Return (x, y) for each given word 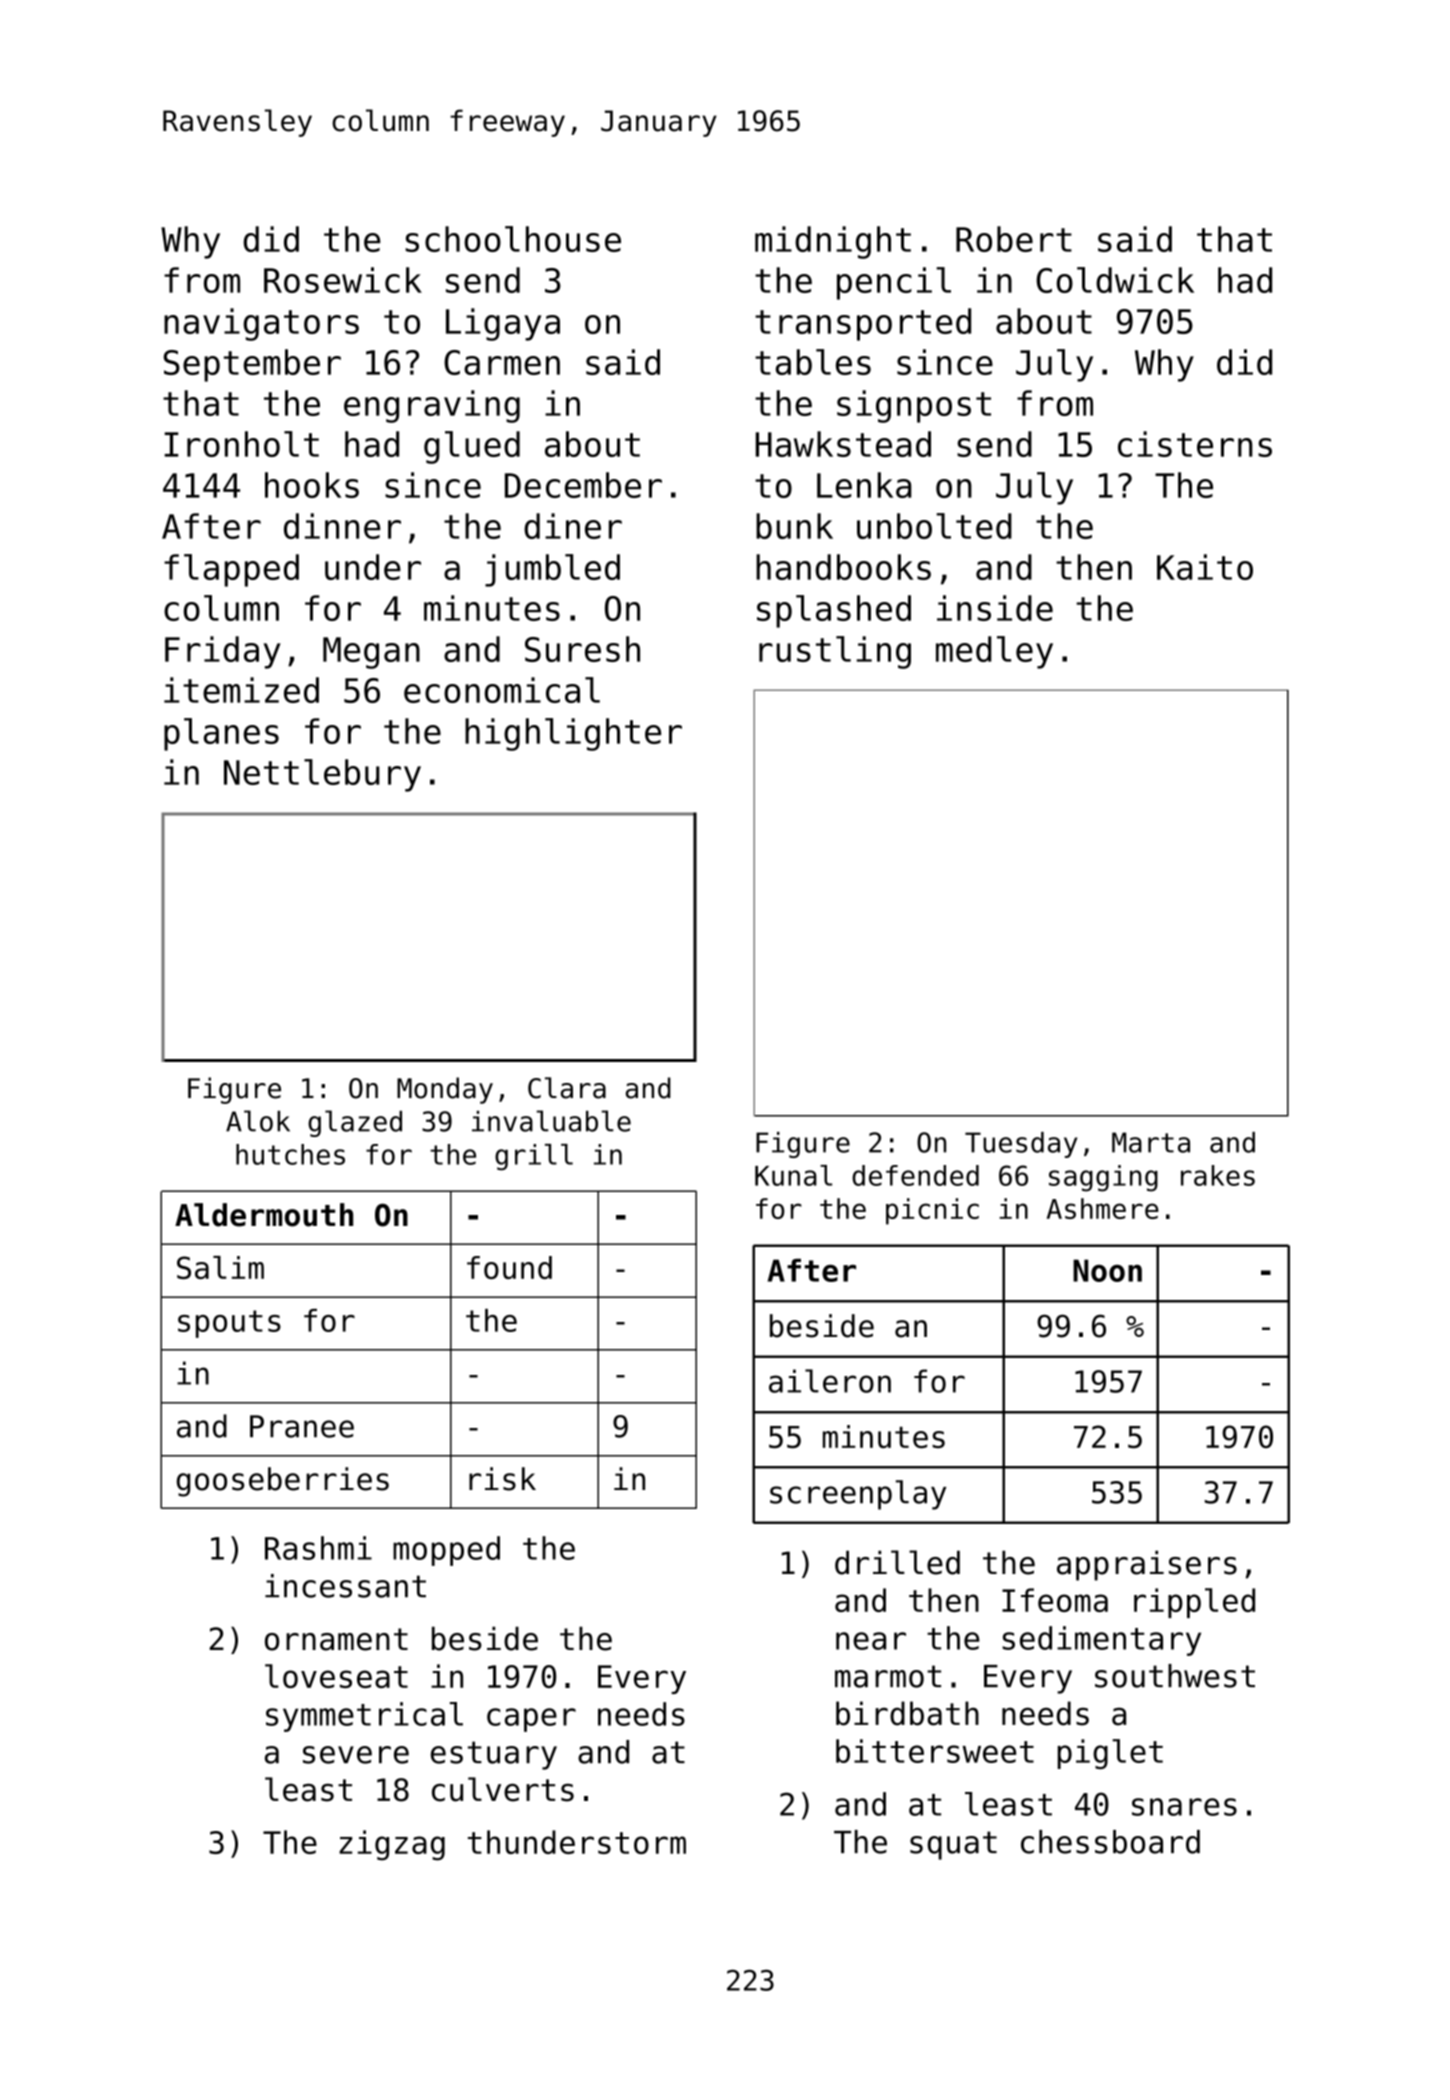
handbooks (843, 567)
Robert (1014, 239)
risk (502, 1479)
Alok (258, 1121)
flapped (231, 570)
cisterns (1195, 444)
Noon (1107, 1270)
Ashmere (1103, 1208)
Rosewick (343, 280)
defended (915, 1175)
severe (356, 1755)
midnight (833, 242)
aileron (830, 1381)
